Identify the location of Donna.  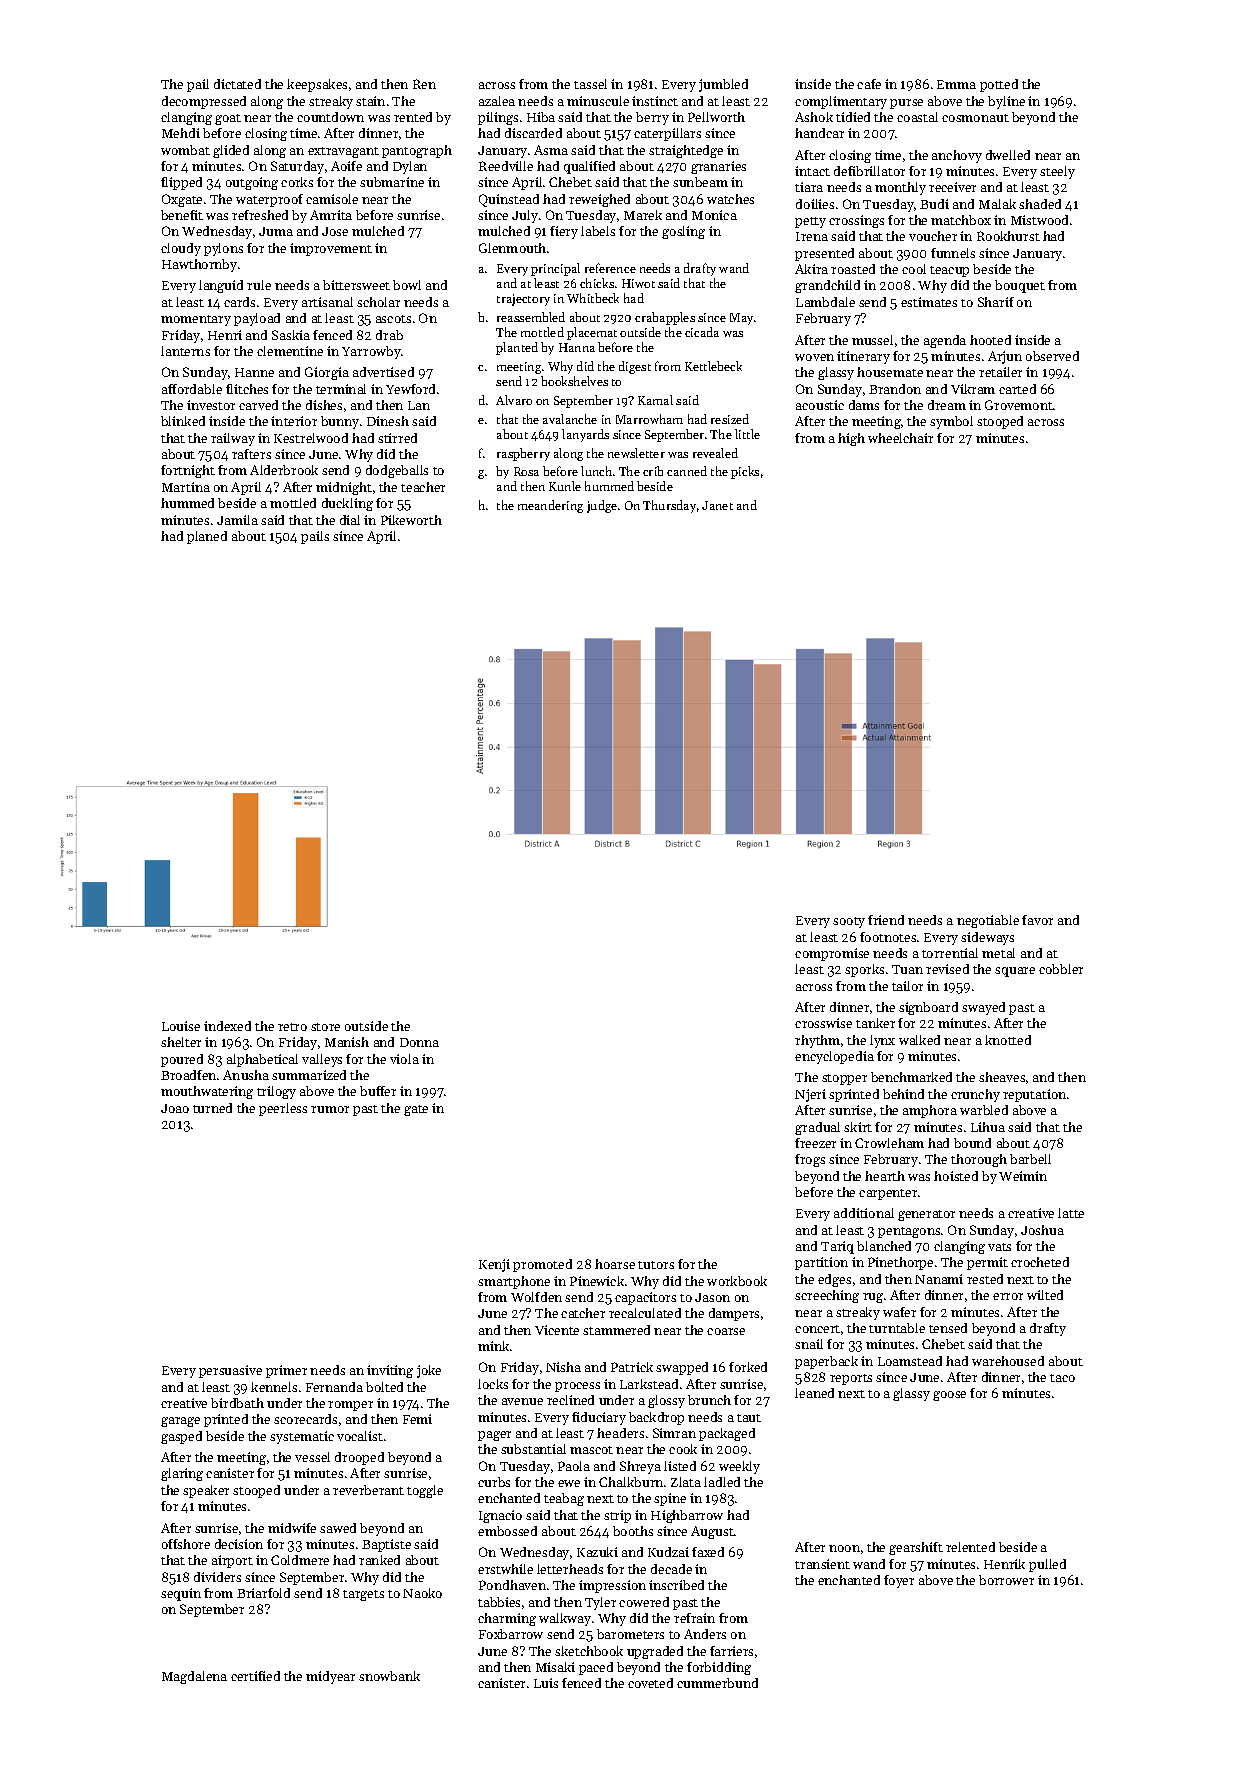
(419, 1042).
